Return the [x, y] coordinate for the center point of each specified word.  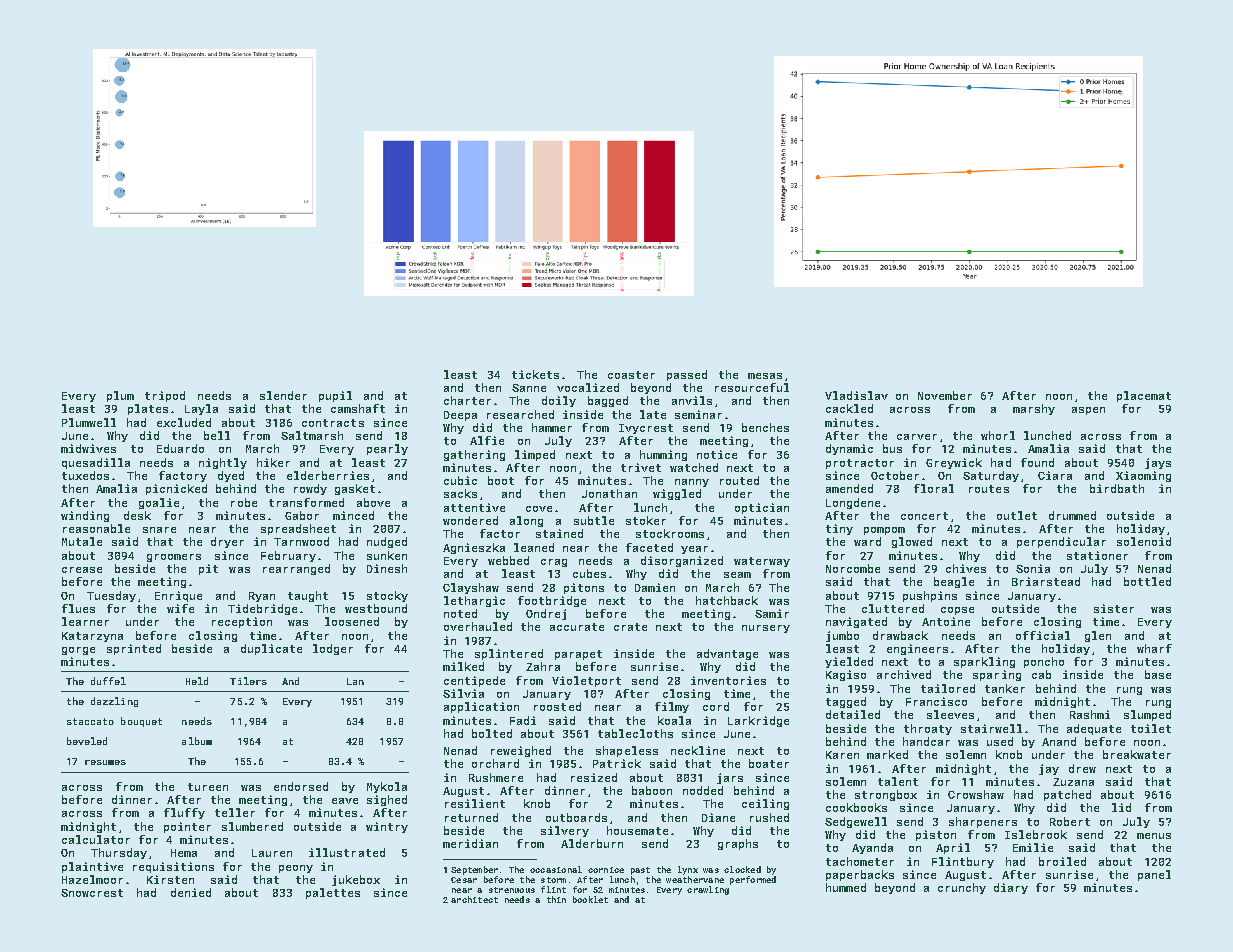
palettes [333, 893]
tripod [165, 396]
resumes [105, 762]
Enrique [178, 596]
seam [737, 575]
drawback [900, 635]
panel [1154, 875]
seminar [698, 414]
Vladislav [856, 395]
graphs [738, 844]
